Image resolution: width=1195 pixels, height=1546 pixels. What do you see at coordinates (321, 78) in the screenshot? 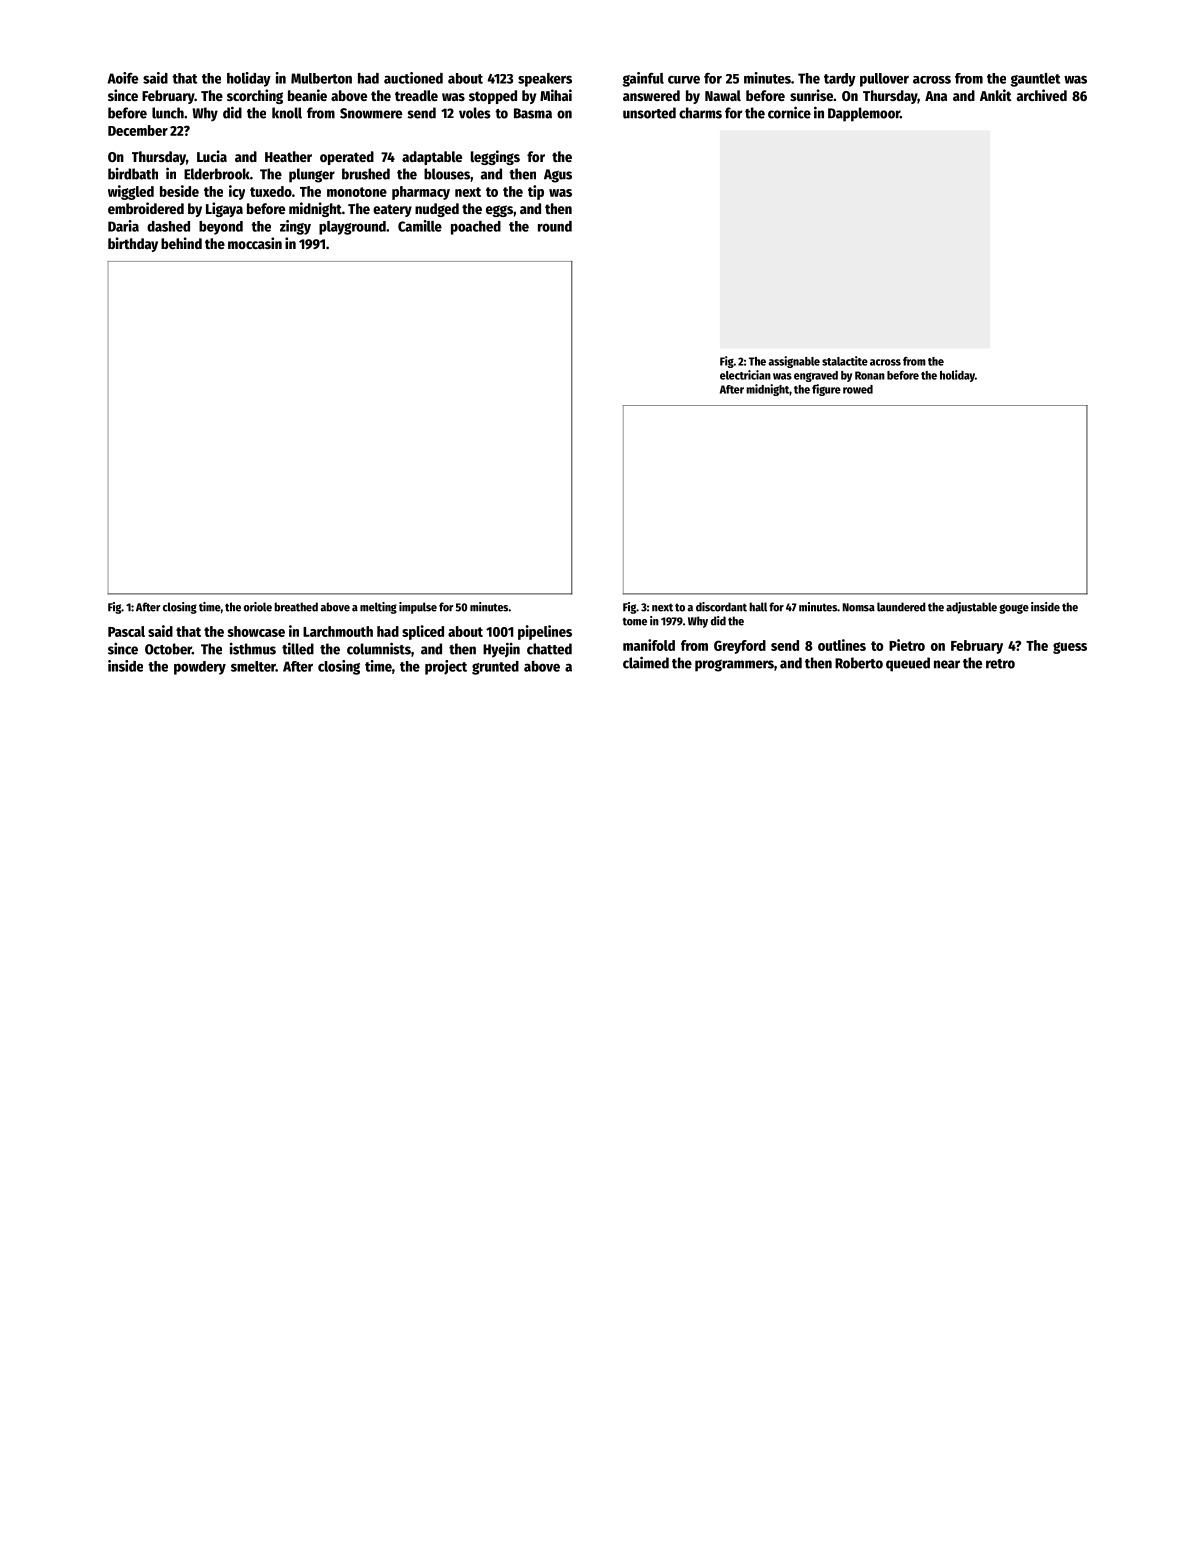
I see `Mulberton` at bounding box center [321, 78].
